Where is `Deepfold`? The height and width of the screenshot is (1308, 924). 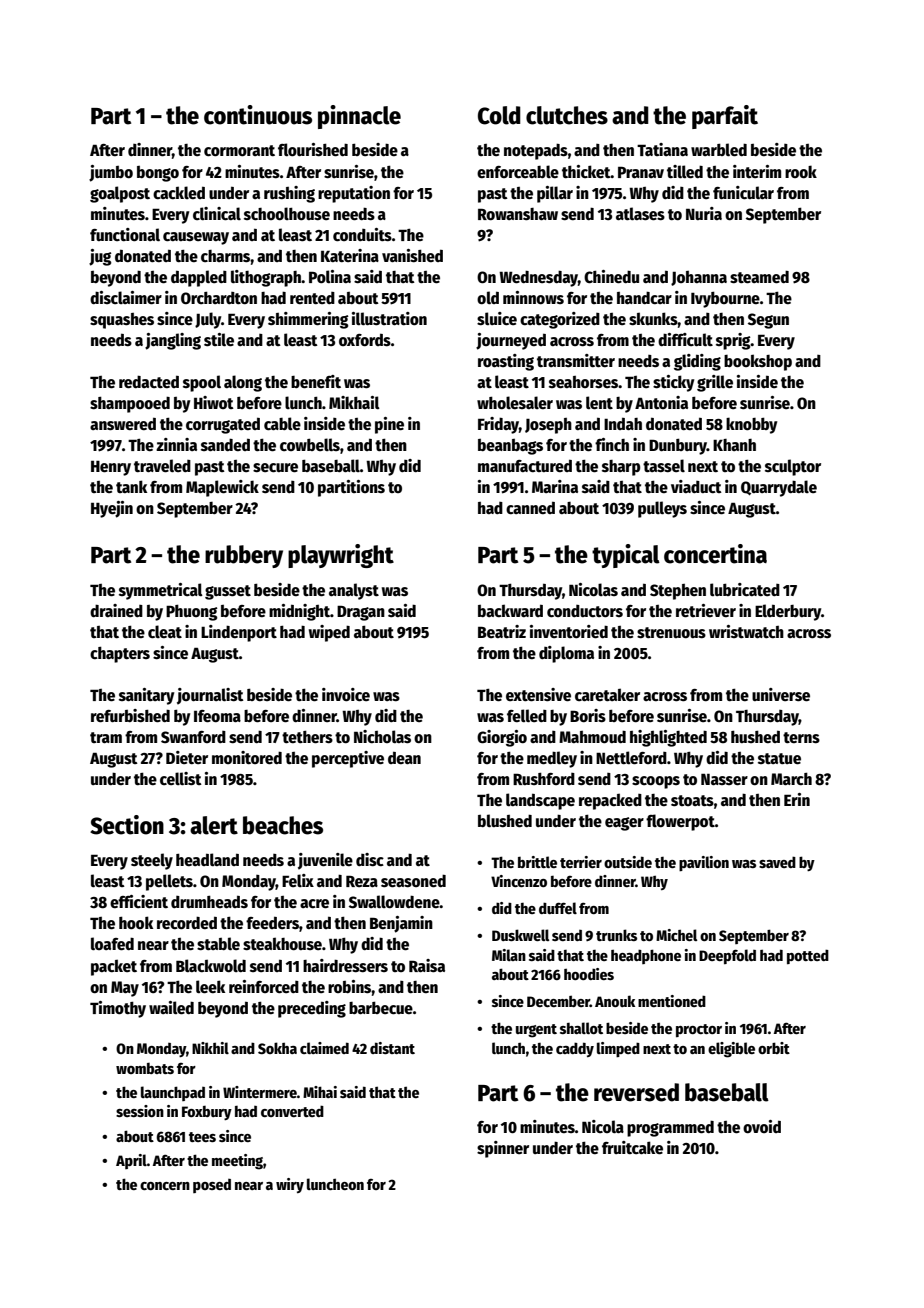 Deepfold is located at coordinates (727, 956).
